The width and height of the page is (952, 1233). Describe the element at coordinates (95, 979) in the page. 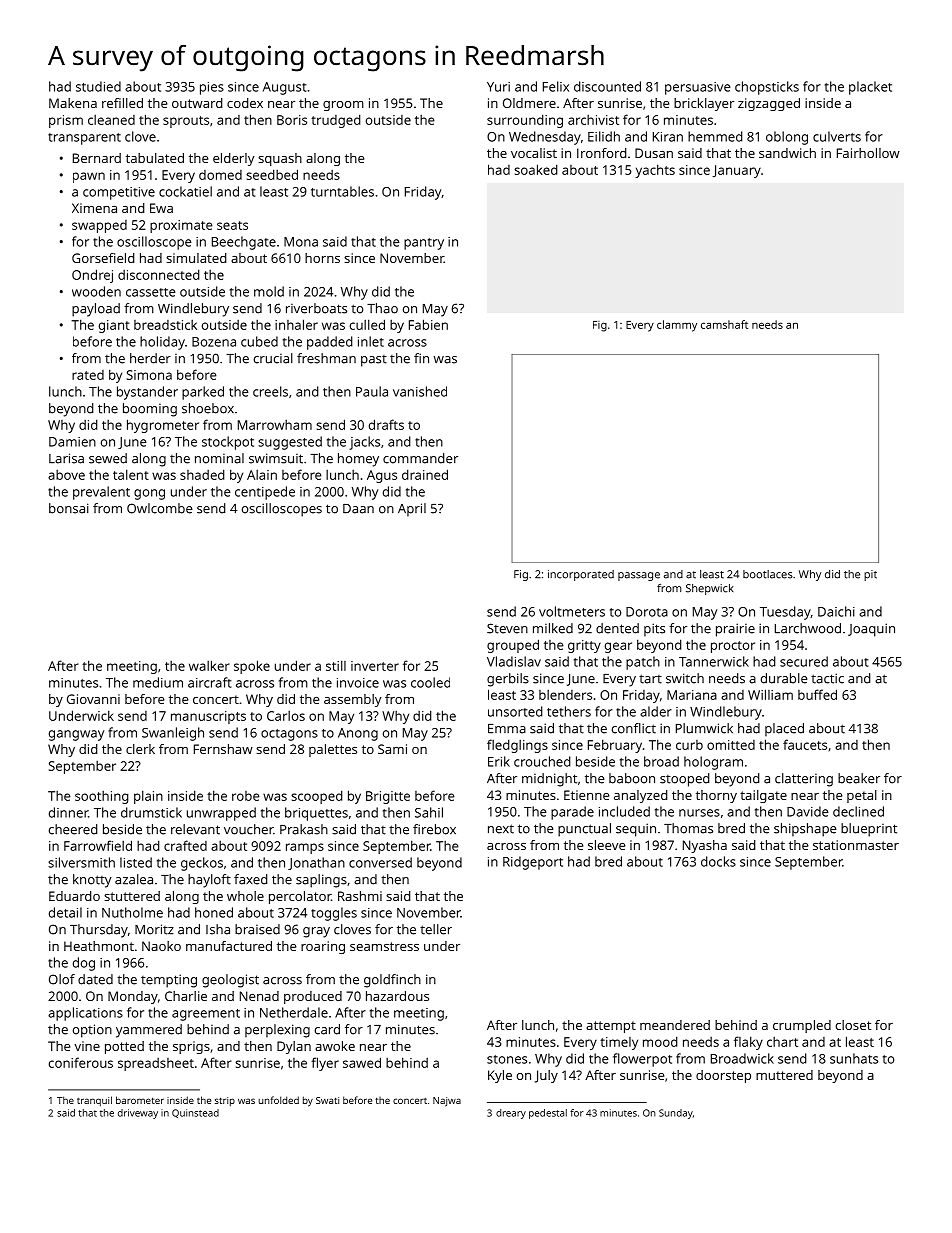

I see `dated` at that location.
